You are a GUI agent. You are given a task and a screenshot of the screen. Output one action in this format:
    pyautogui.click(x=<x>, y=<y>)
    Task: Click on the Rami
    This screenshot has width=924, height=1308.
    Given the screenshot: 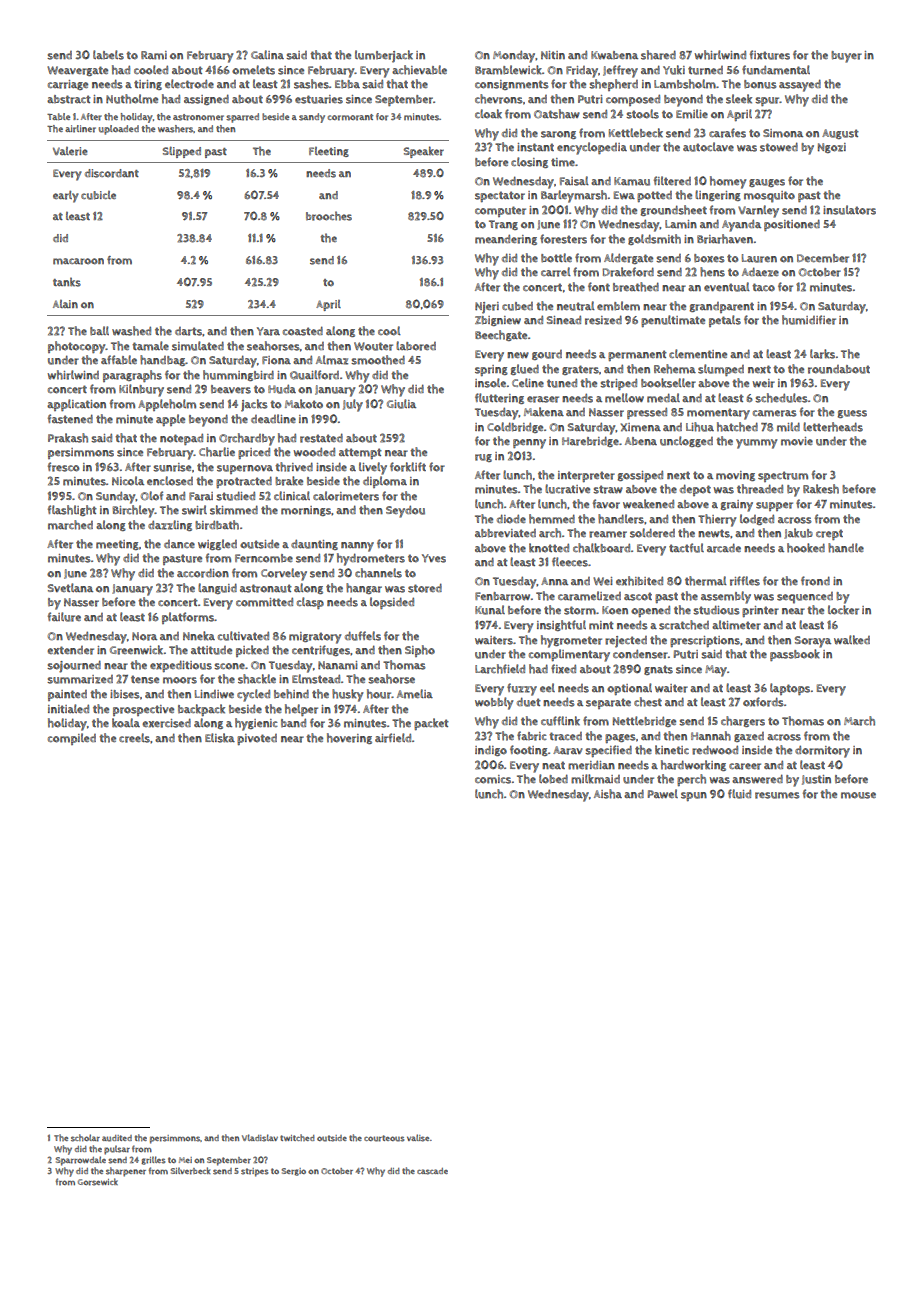 What is the action you would take?
    pyautogui.click(x=154, y=55)
